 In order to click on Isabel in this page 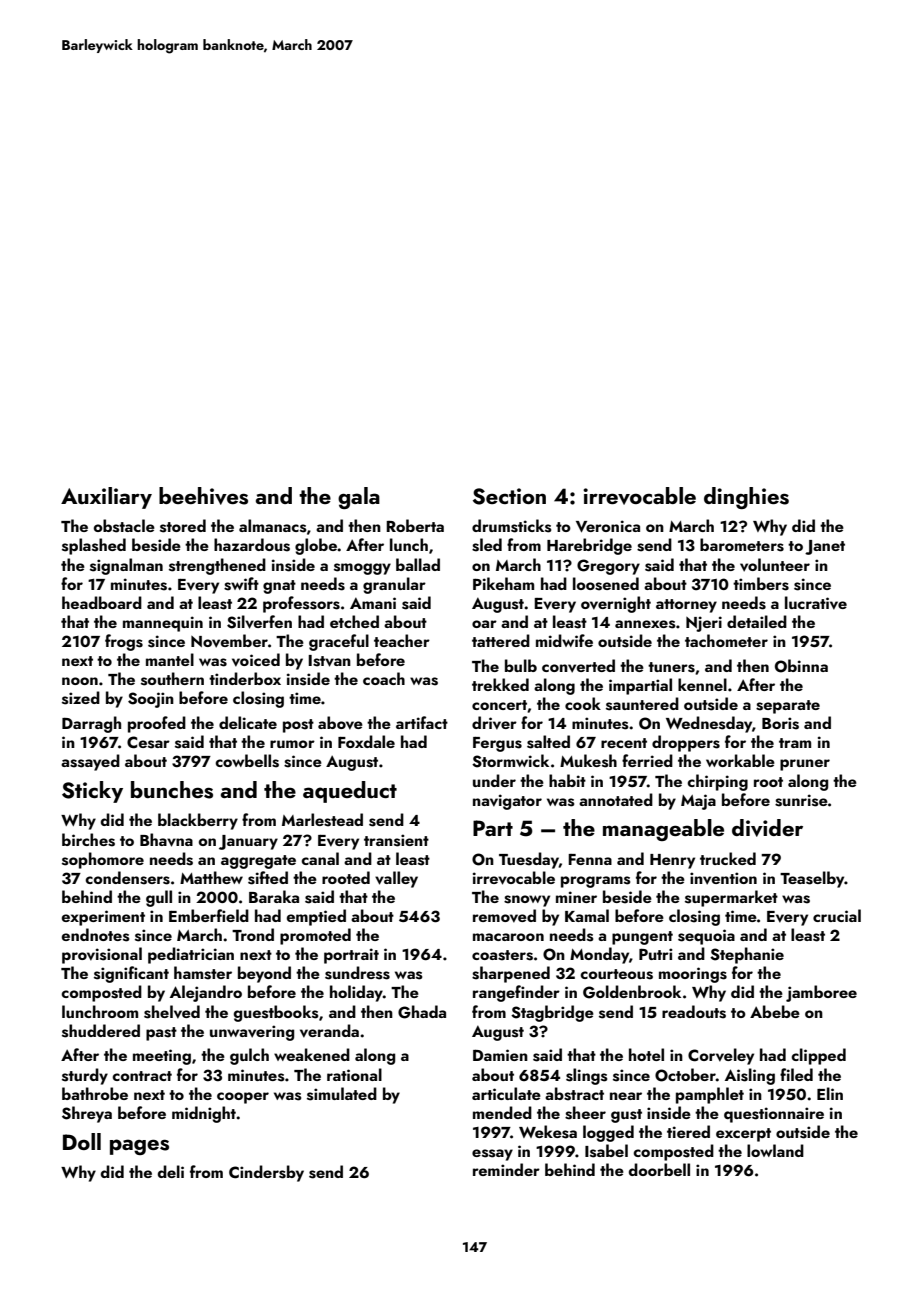, I will do `click(606, 1151)`.
